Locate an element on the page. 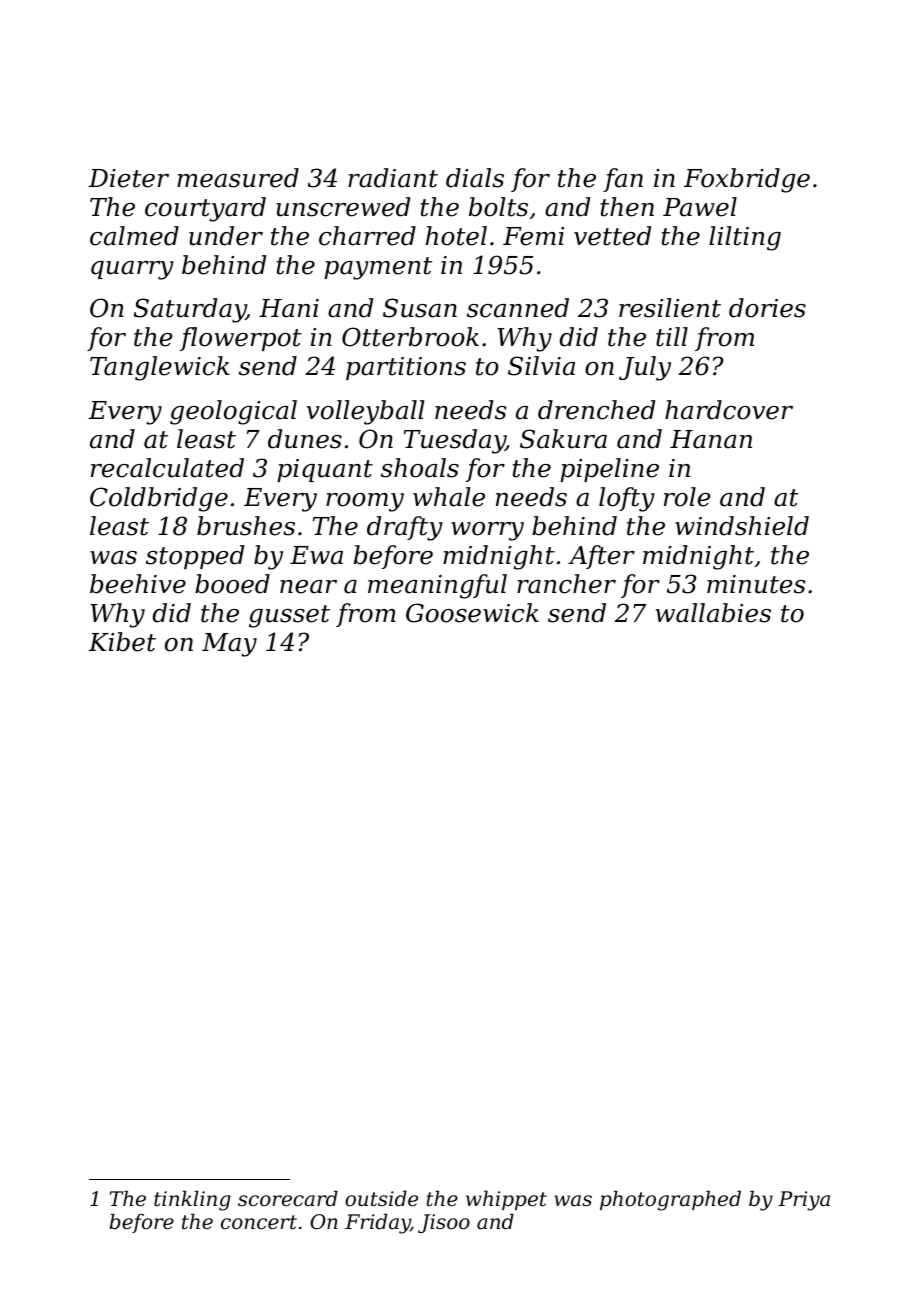 This page has height=1311, width=924. hardcover is located at coordinates (729, 410).
